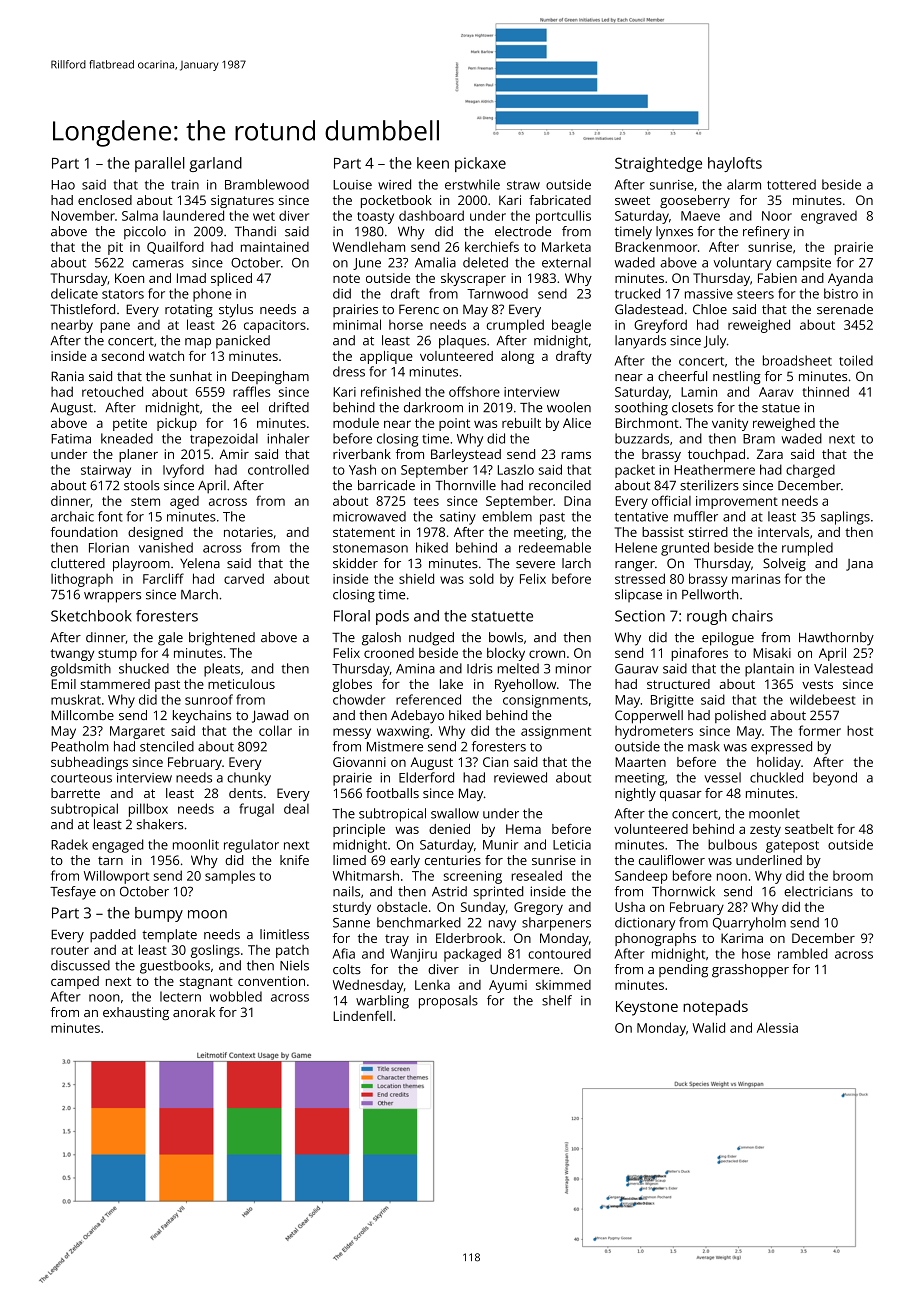 The height and width of the screenshot is (1308, 924). Describe the element at coordinates (251, 846) in the screenshot. I see `regulator` at that location.
